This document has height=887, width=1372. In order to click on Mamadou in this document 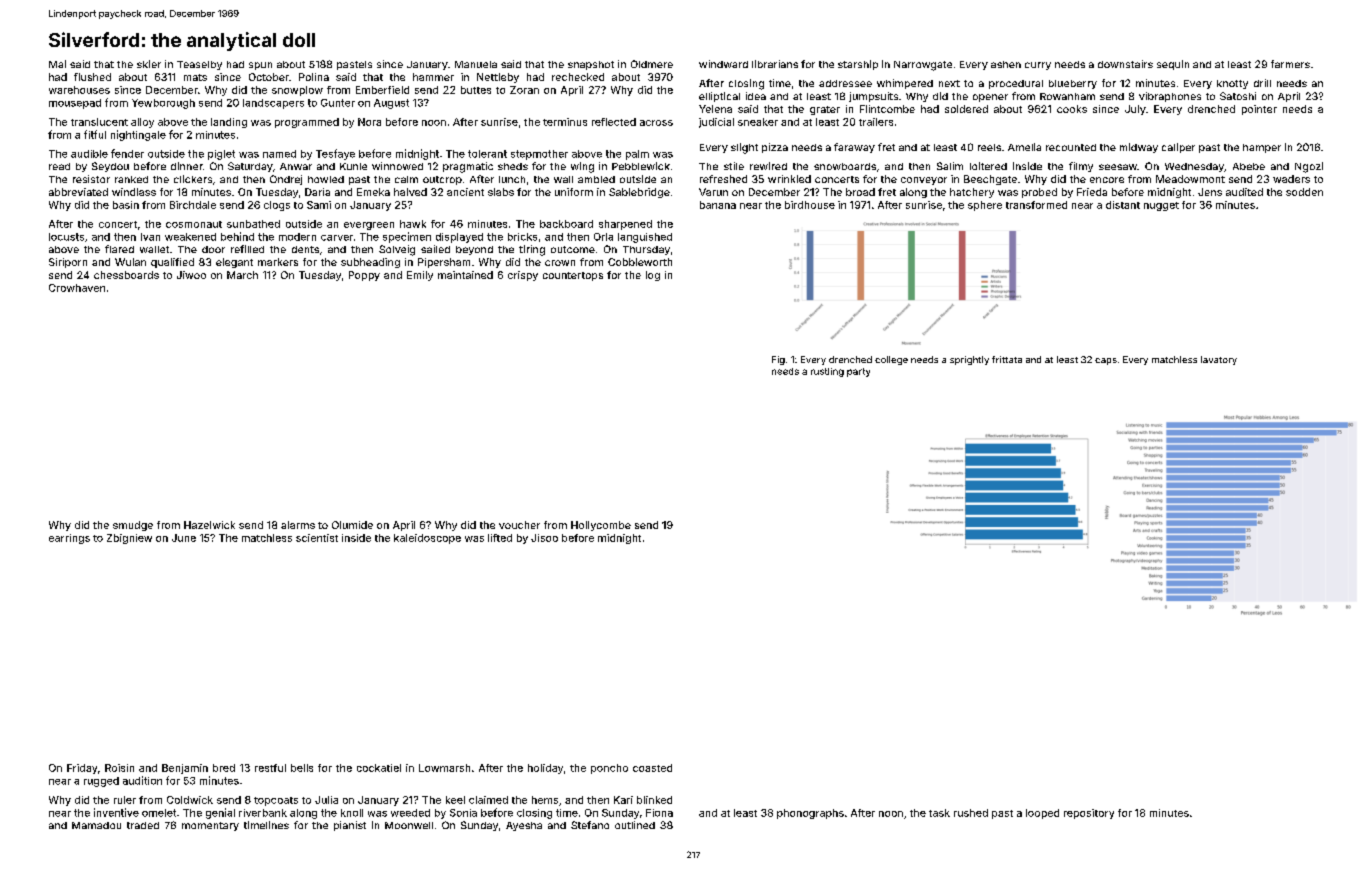, I will do `click(96, 825)`.
